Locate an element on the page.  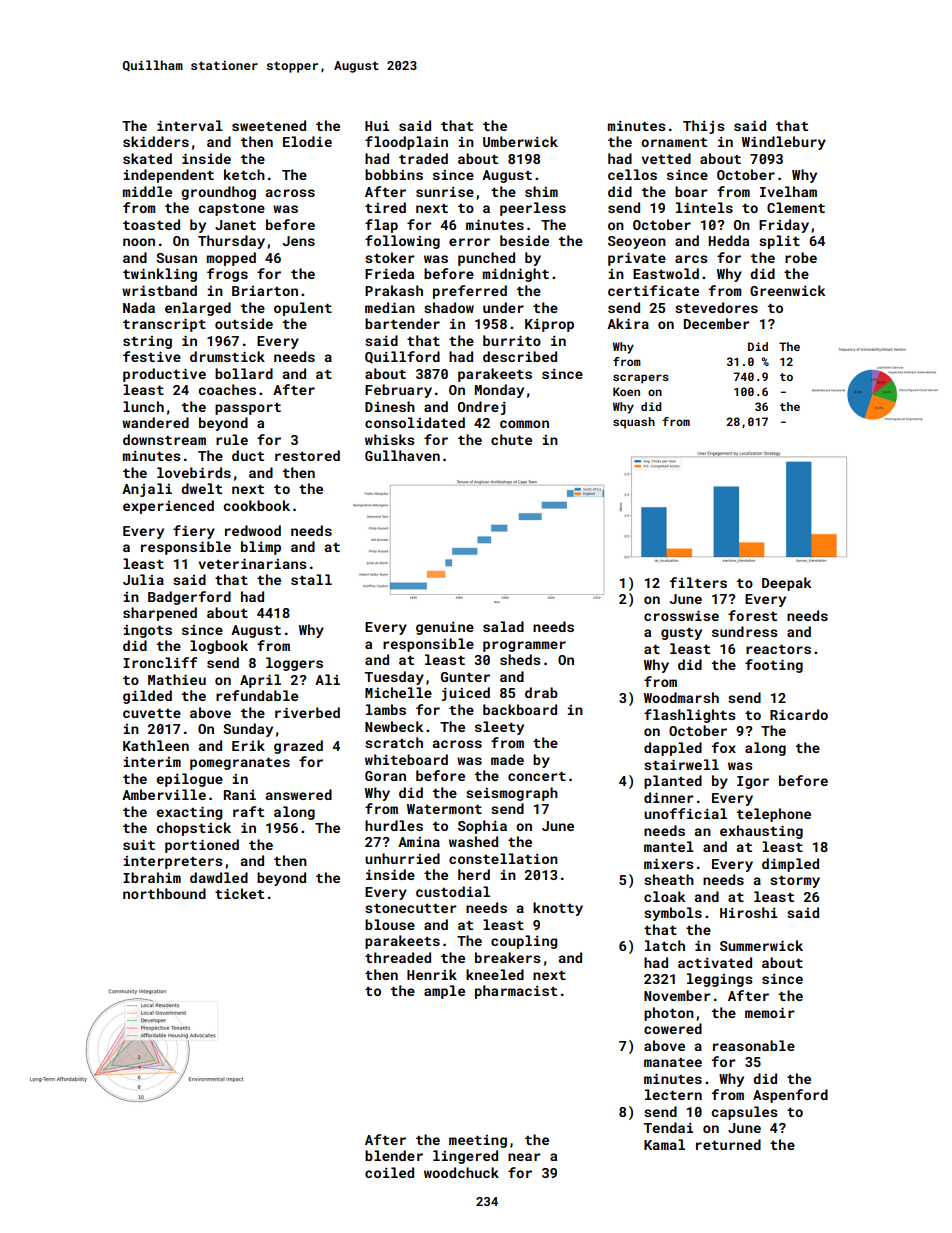
blouse is located at coordinates (390, 924).
